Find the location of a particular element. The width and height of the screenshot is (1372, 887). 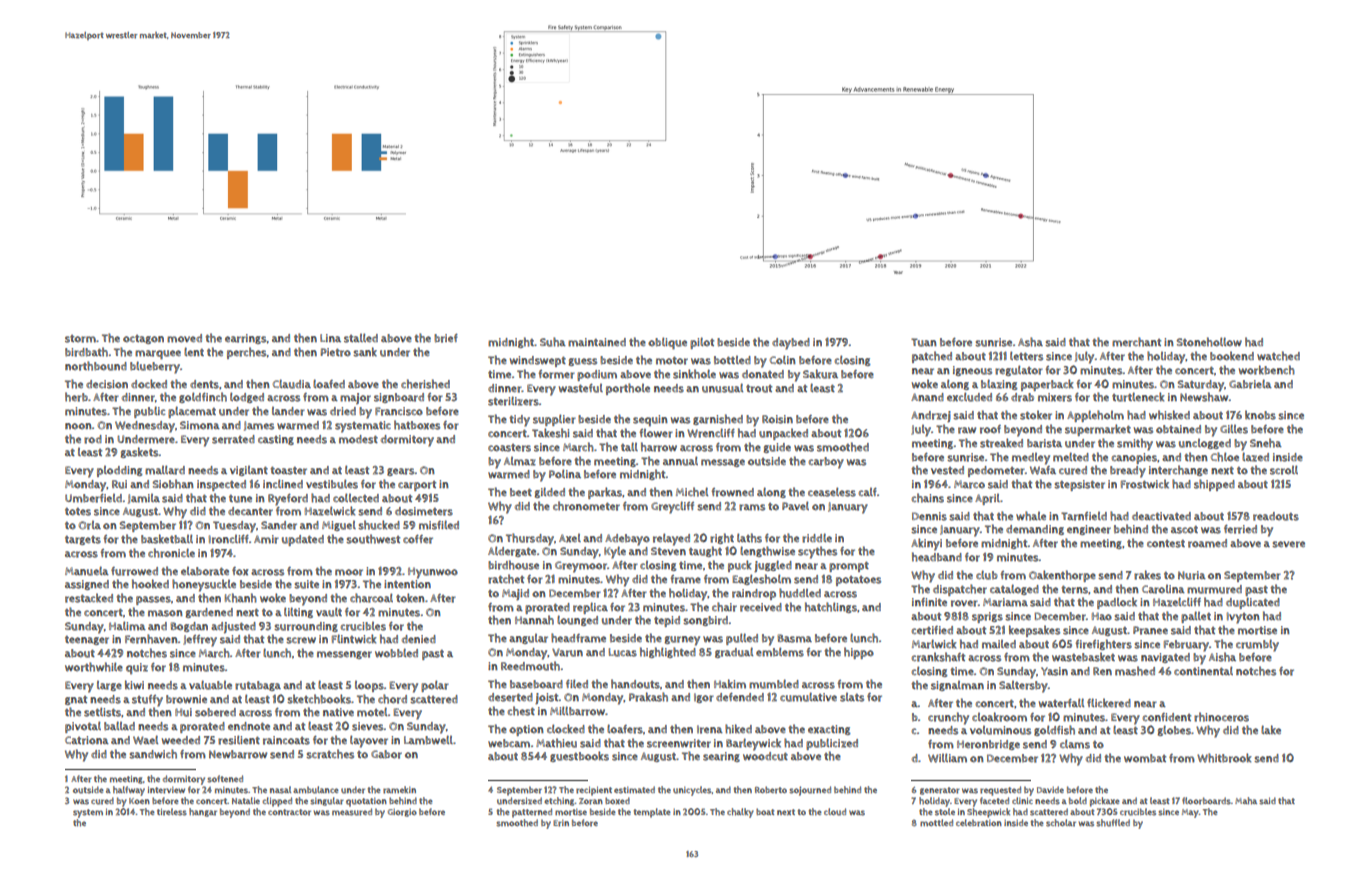

halfway is located at coordinates (129, 791).
